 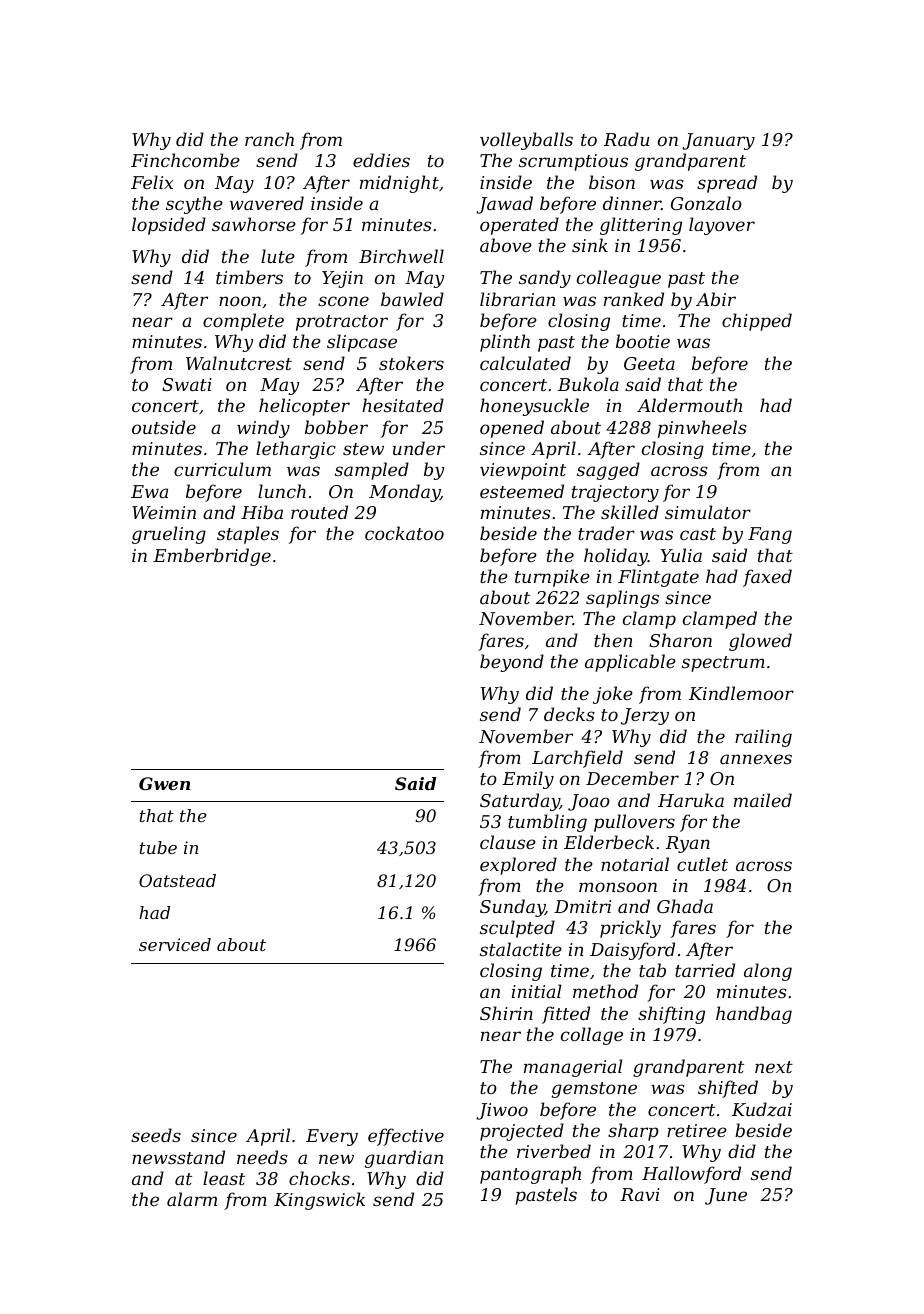 I want to click on Shirin, so click(x=506, y=1013).
